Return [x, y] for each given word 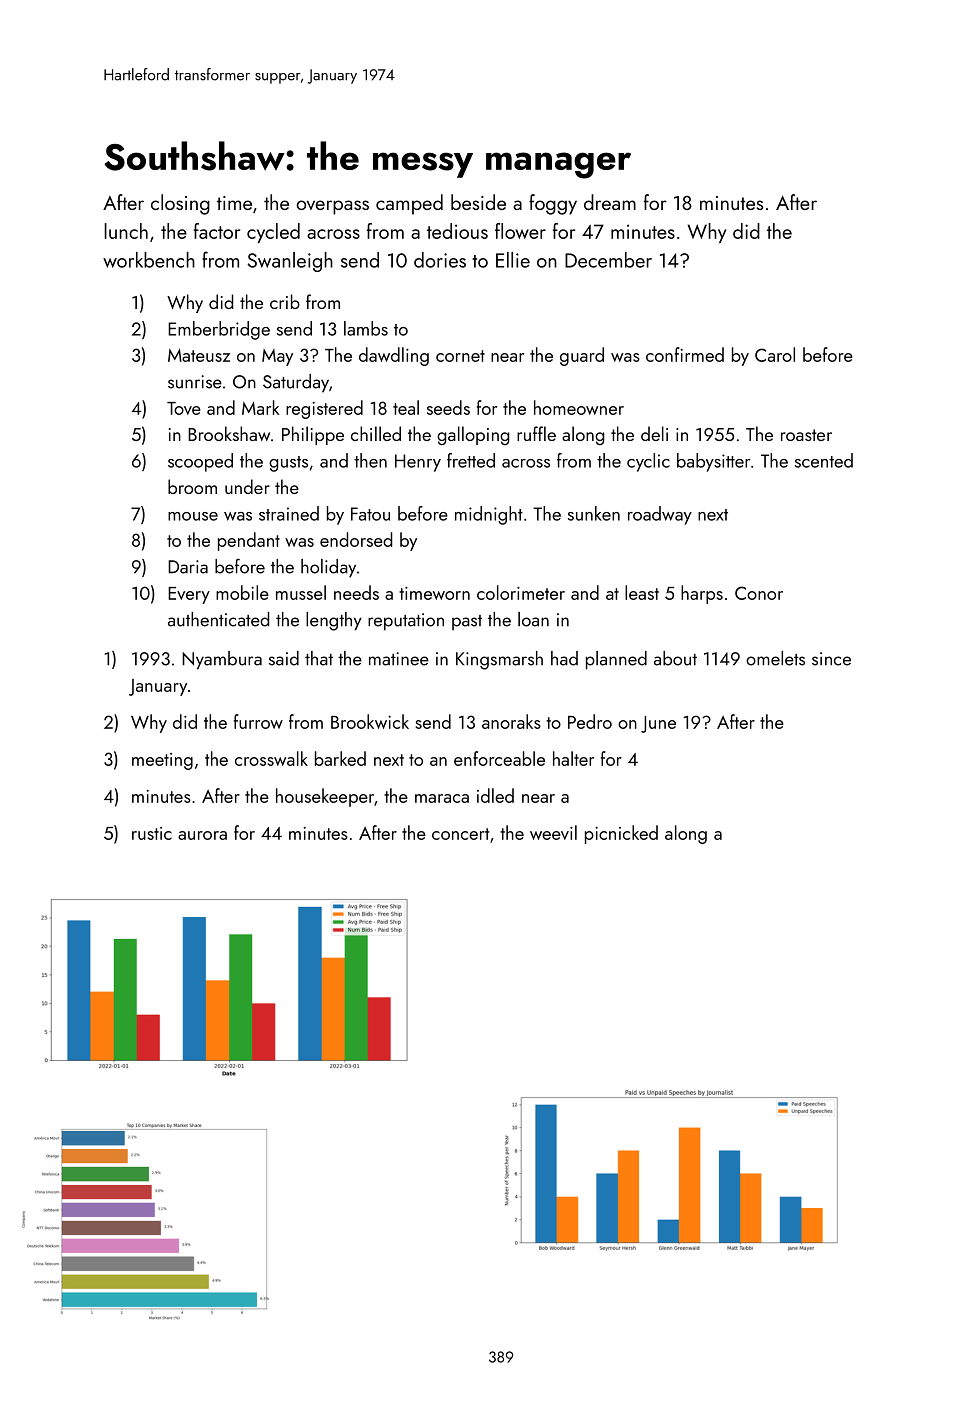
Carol [775, 354]
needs [356, 592]
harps [702, 594]
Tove [184, 408]
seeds [448, 407]
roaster [806, 435]
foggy [553, 204]
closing [180, 204]
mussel [301, 592]
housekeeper [325, 797]
